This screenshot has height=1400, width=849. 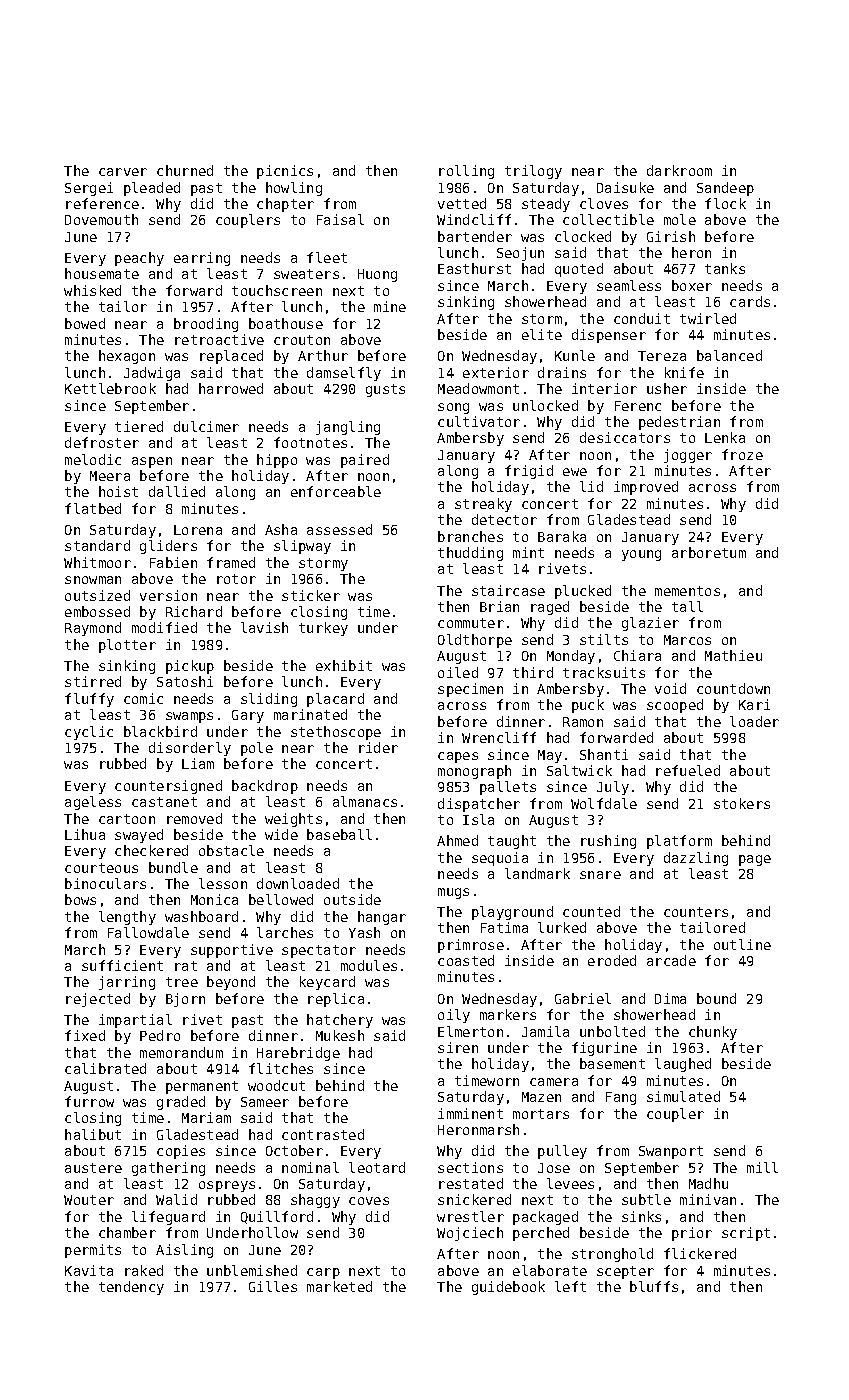 What do you see at coordinates (470, 1234) in the screenshot?
I see `Wojciech` at bounding box center [470, 1234].
